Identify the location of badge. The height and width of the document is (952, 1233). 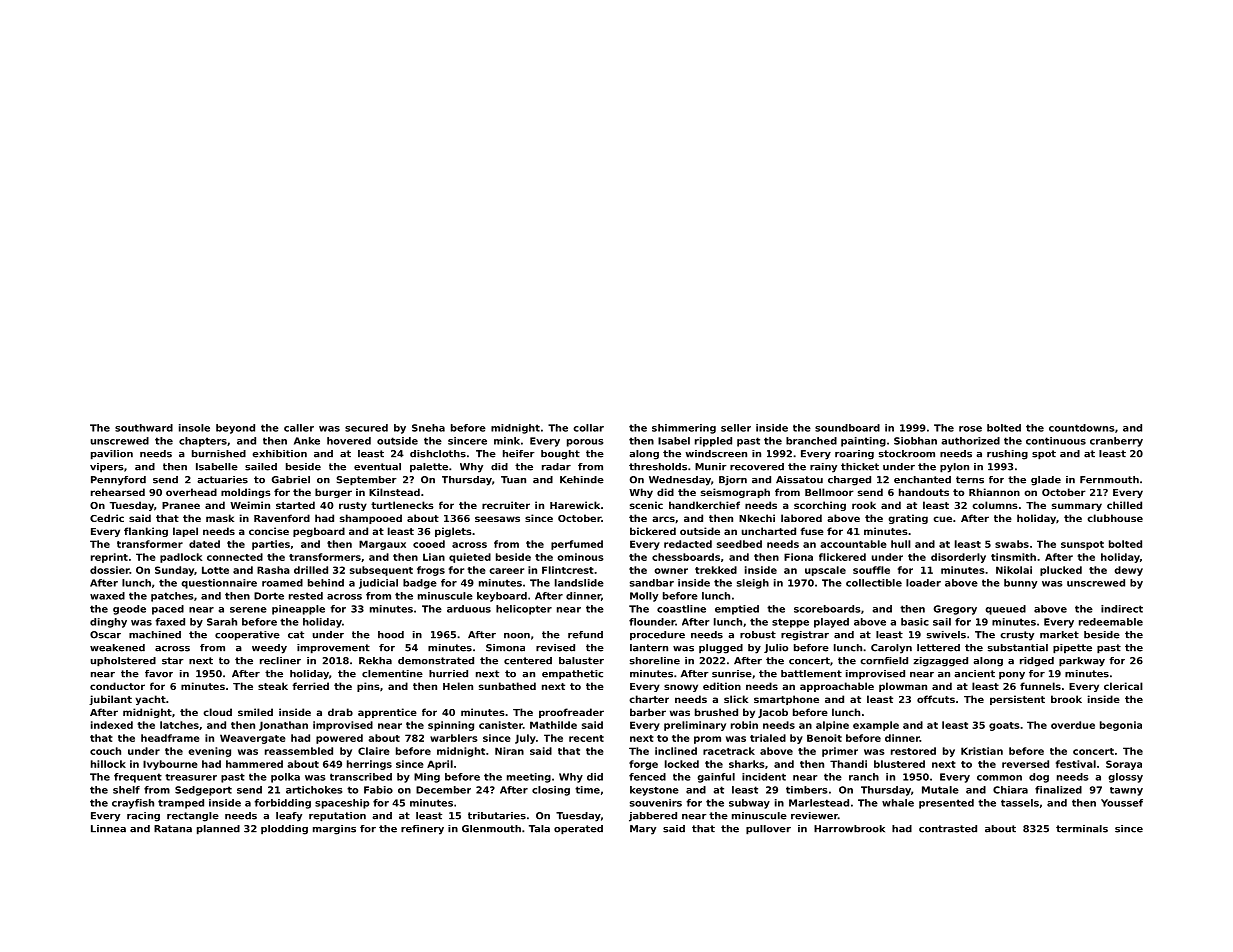
(420, 584).
